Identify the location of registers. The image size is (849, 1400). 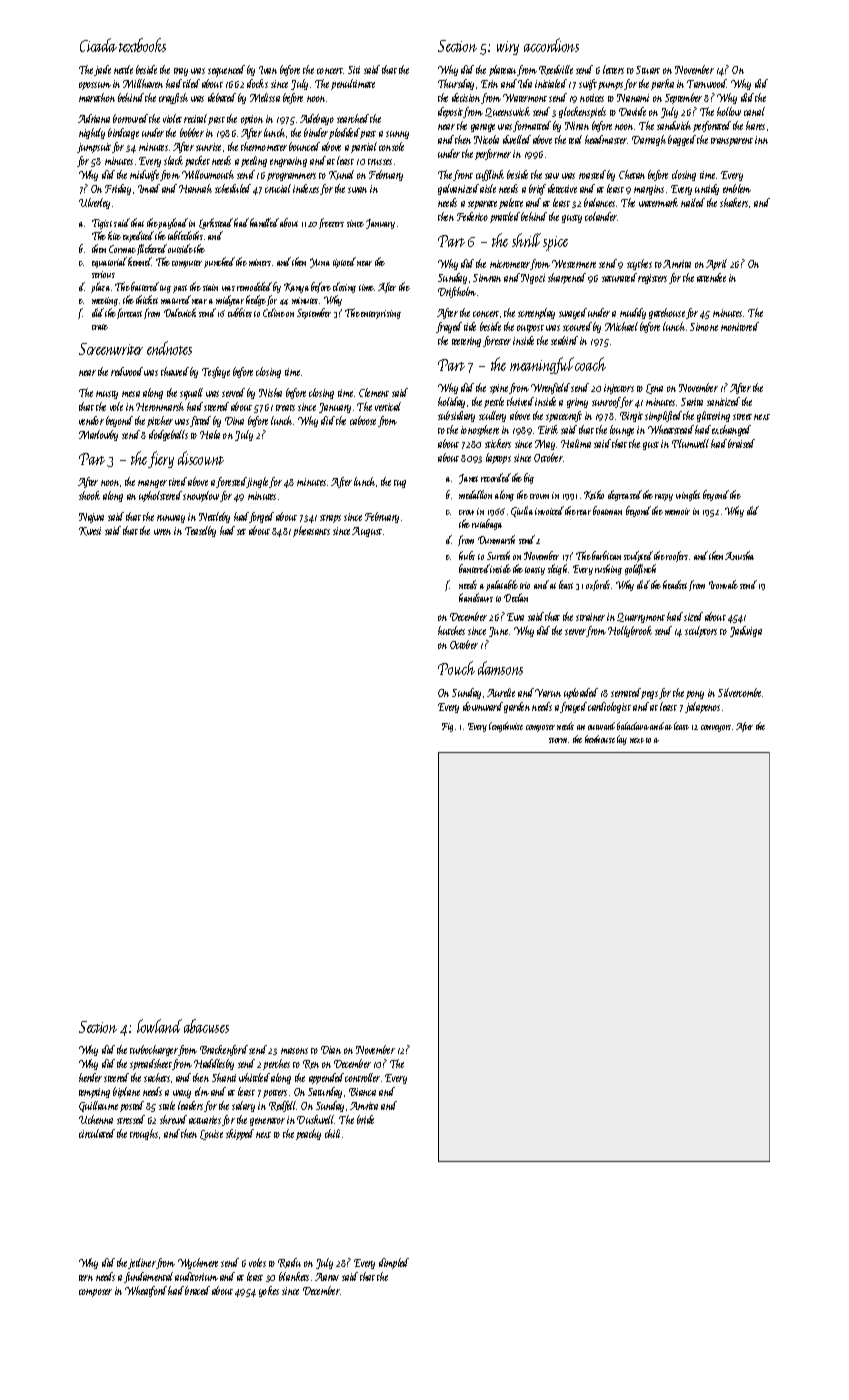
(652, 279).
